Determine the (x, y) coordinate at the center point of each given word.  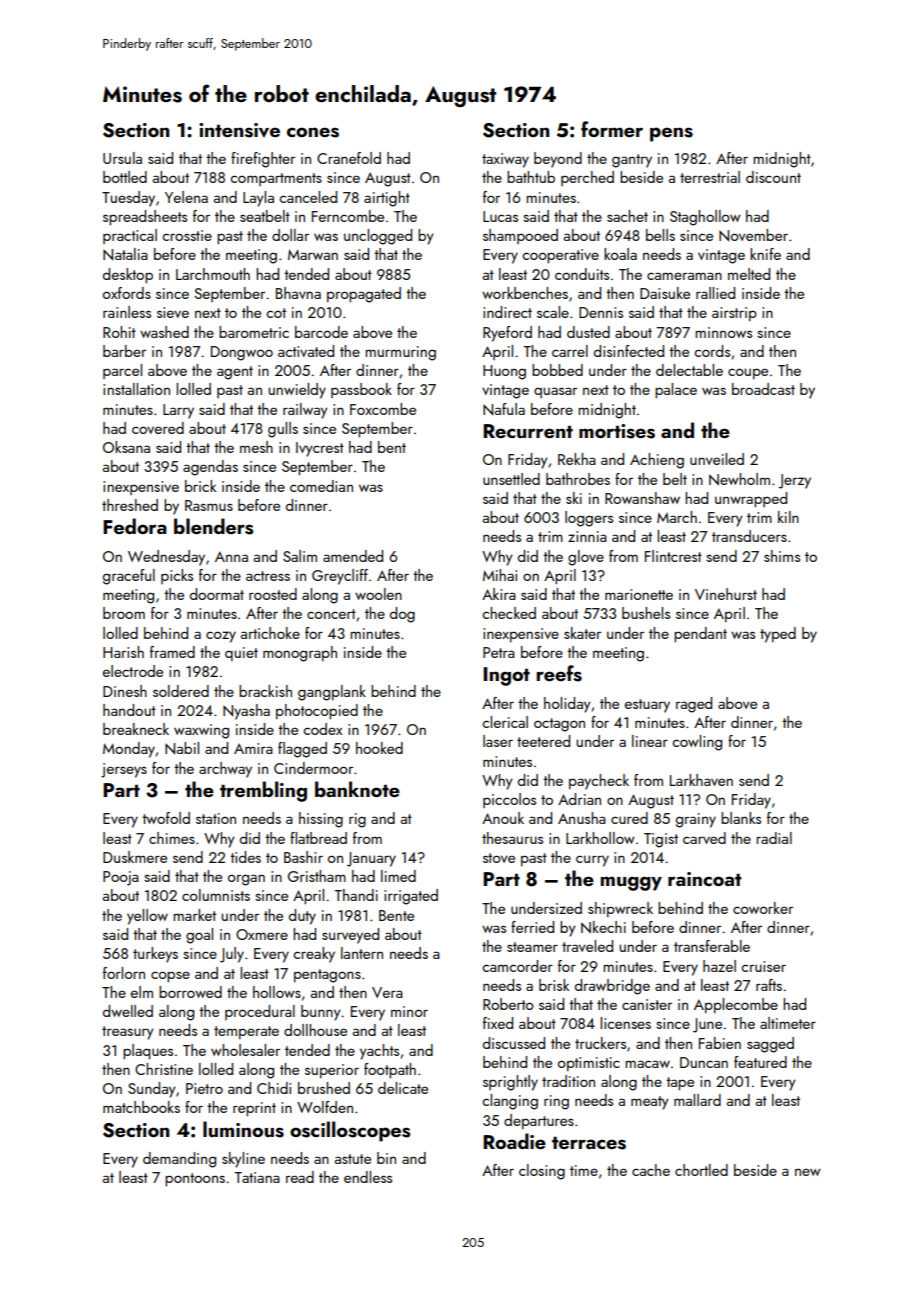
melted (749, 274)
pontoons (195, 1180)
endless (368, 1177)
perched (587, 178)
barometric (254, 332)
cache (651, 1170)
